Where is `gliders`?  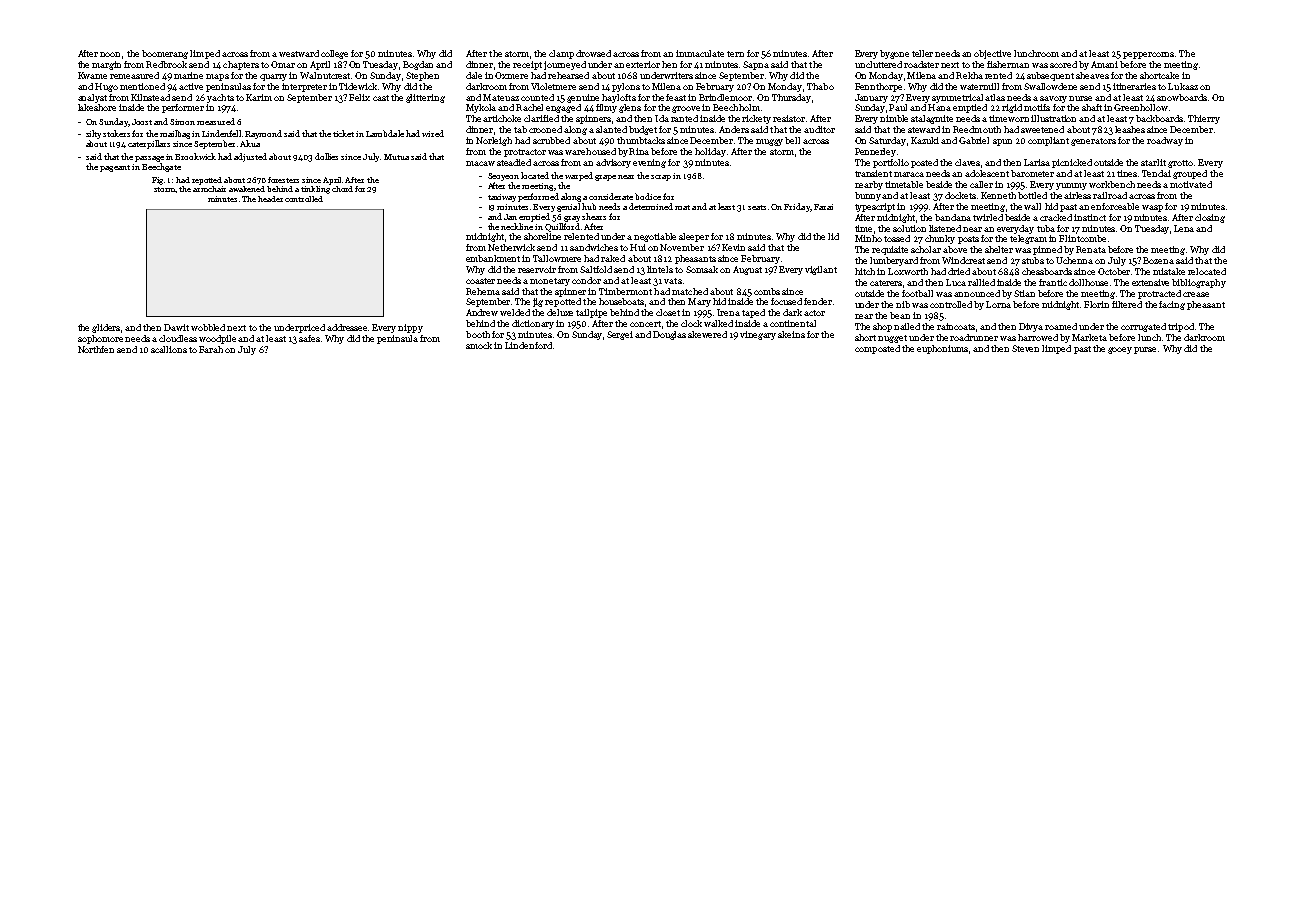 gliders is located at coordinates (106, 328).
